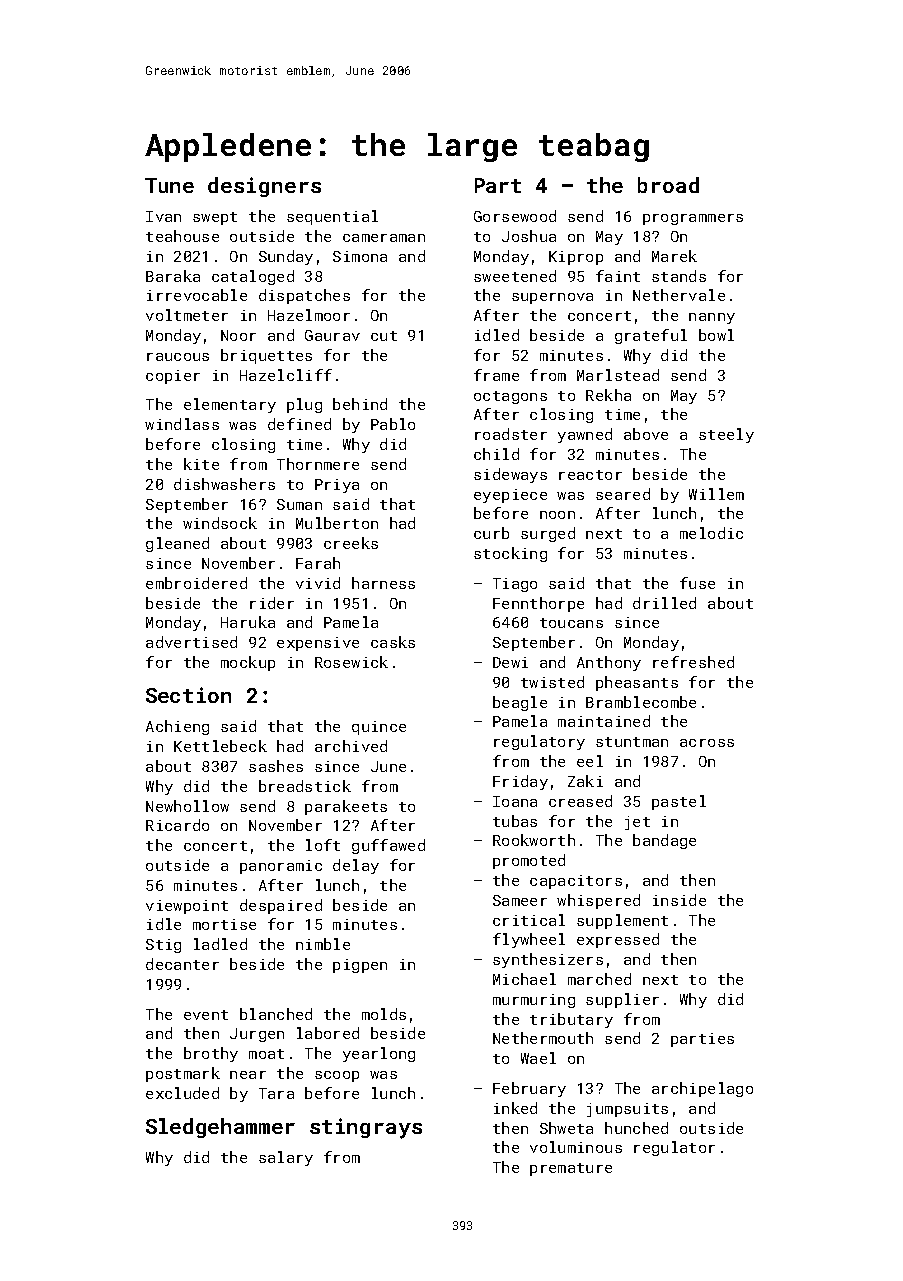 This image has width=903, height=1281. I want to click on event, so click(206, 1015).
